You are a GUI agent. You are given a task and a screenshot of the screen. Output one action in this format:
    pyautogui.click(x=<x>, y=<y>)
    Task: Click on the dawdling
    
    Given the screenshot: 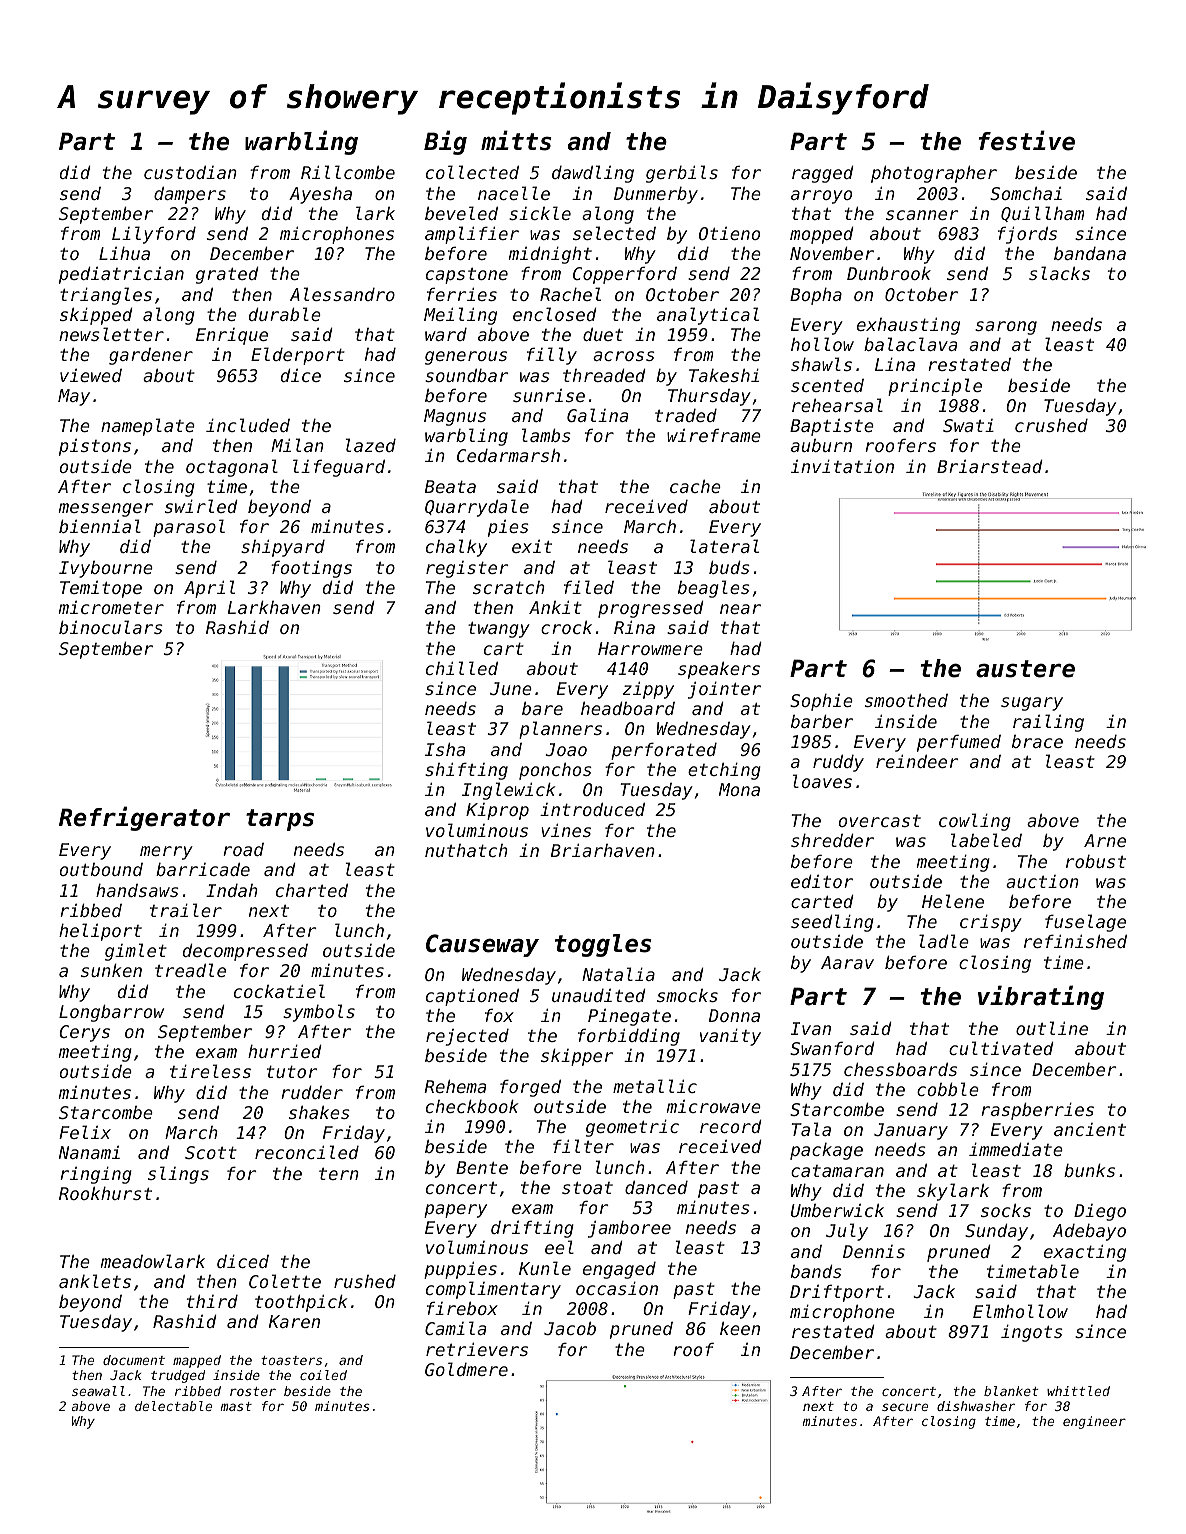 What is the action you would take?
    pyautogui.click(x=593, y=174)
